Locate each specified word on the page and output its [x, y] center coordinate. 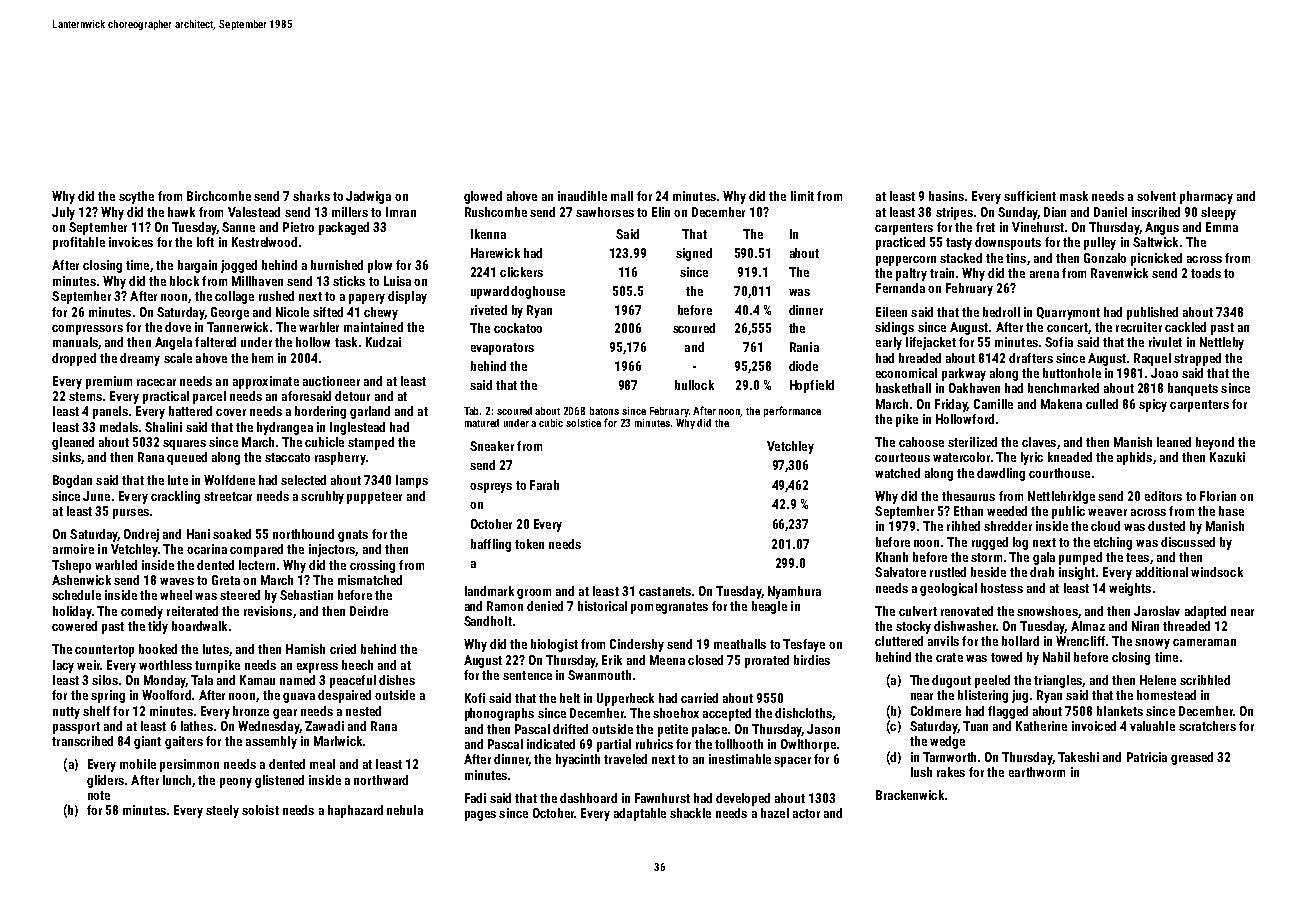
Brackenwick [910, 795]
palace [709, 730]
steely [222, 811]
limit [802, 196]
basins [946, 196]
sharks [311, 196]
